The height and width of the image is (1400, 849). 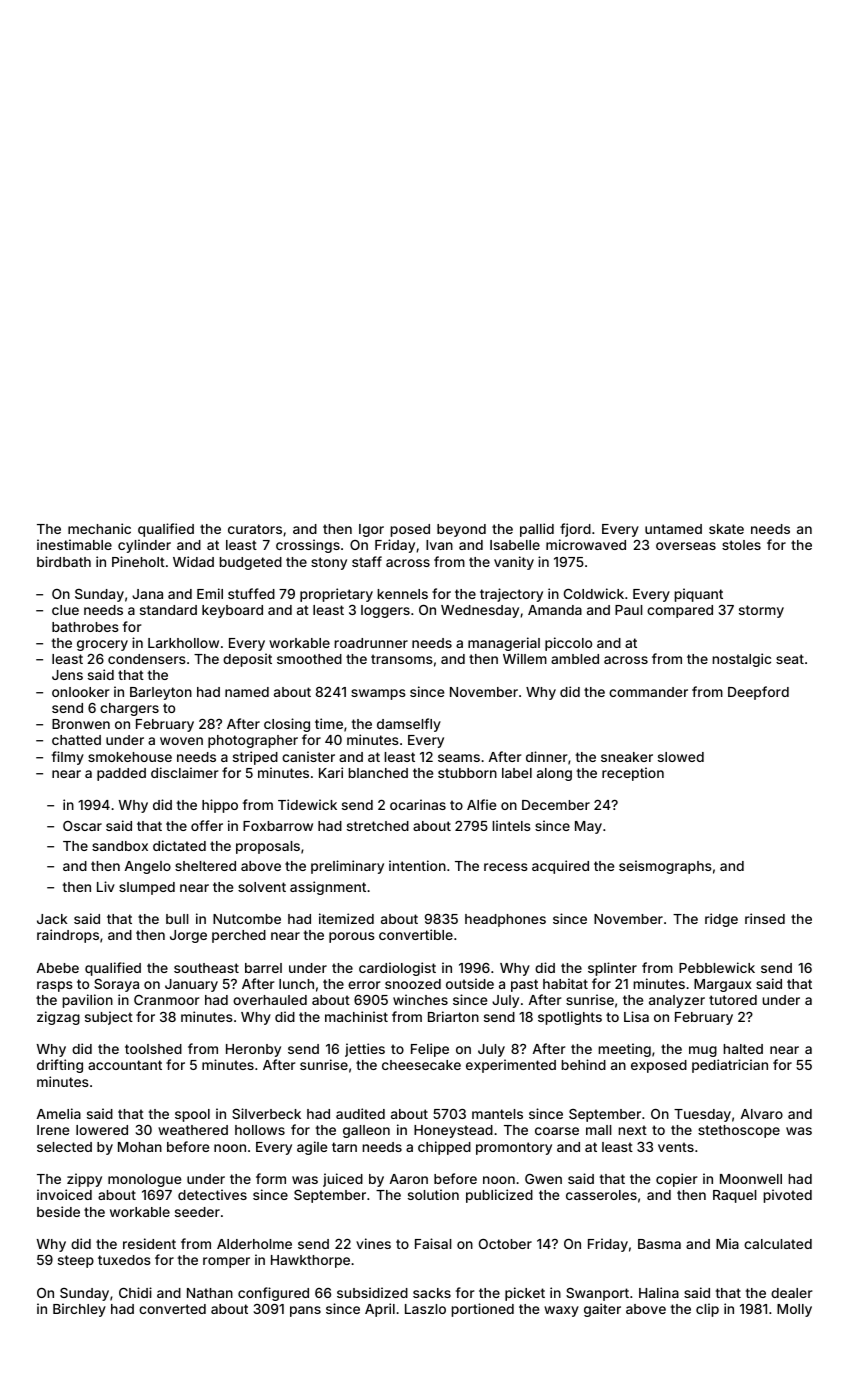 I want to click on overseas, so click(x=686, y=546).
